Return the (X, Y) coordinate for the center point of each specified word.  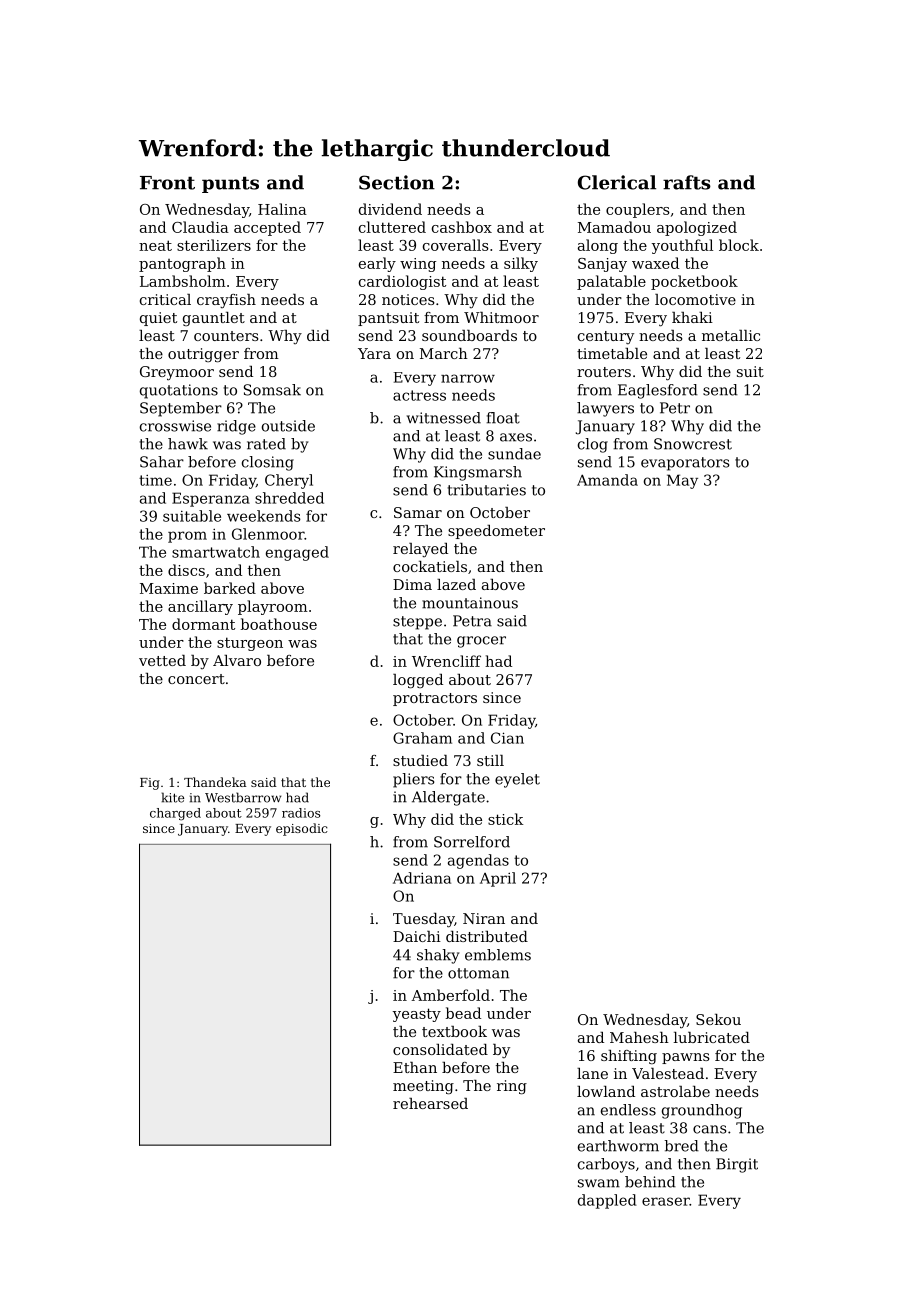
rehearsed (430, 1103)
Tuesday (423, 920)
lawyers (605, 409)
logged (418, 681)
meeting (423, 1087)
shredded (289, 498)
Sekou (718, 1019)
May (682, 481)
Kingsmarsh (478, 473)
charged (175, 814)
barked (230, 588)
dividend (390, 209)
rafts (687, 182)
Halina (282, 209)
